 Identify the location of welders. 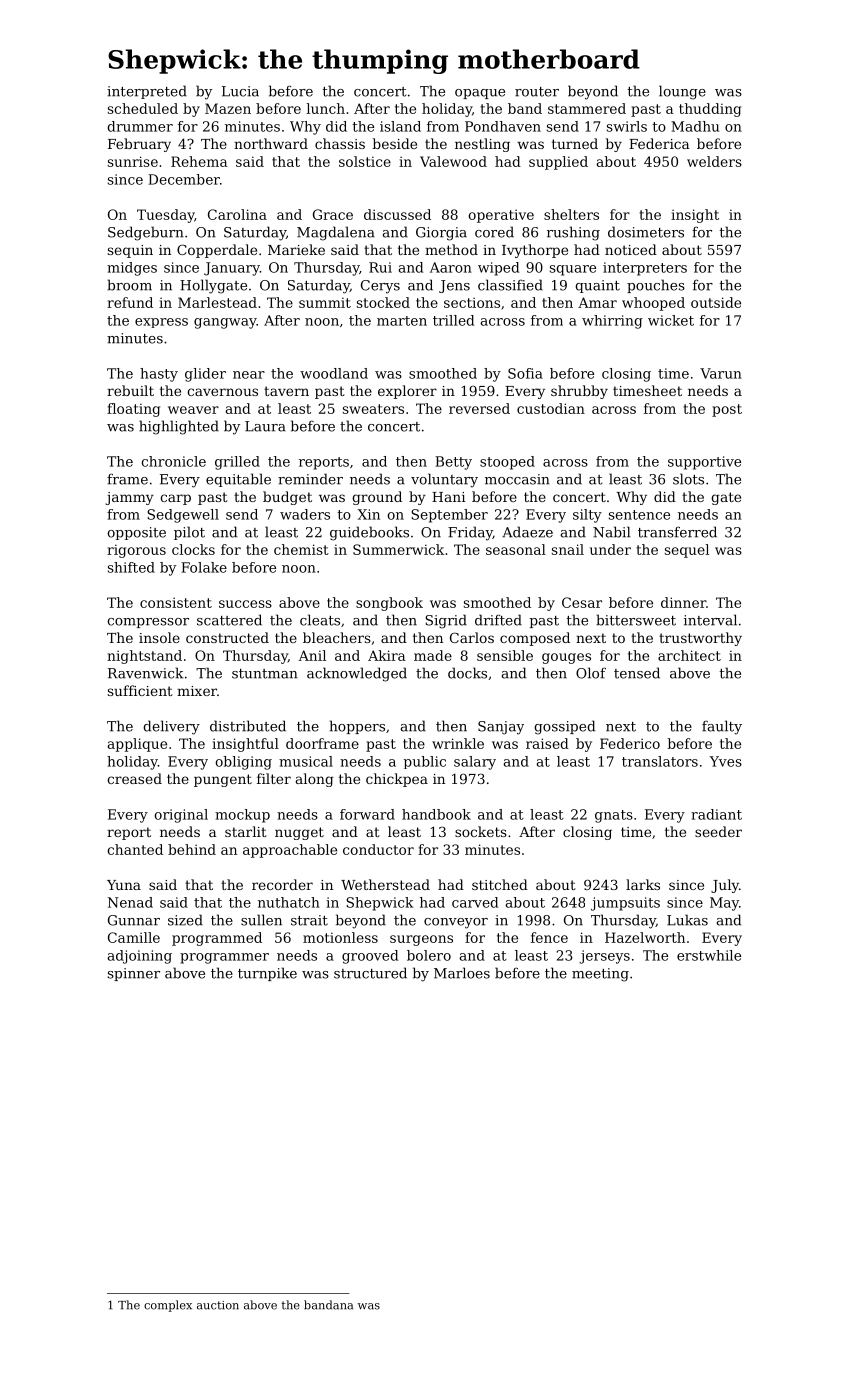
(714, 161).
